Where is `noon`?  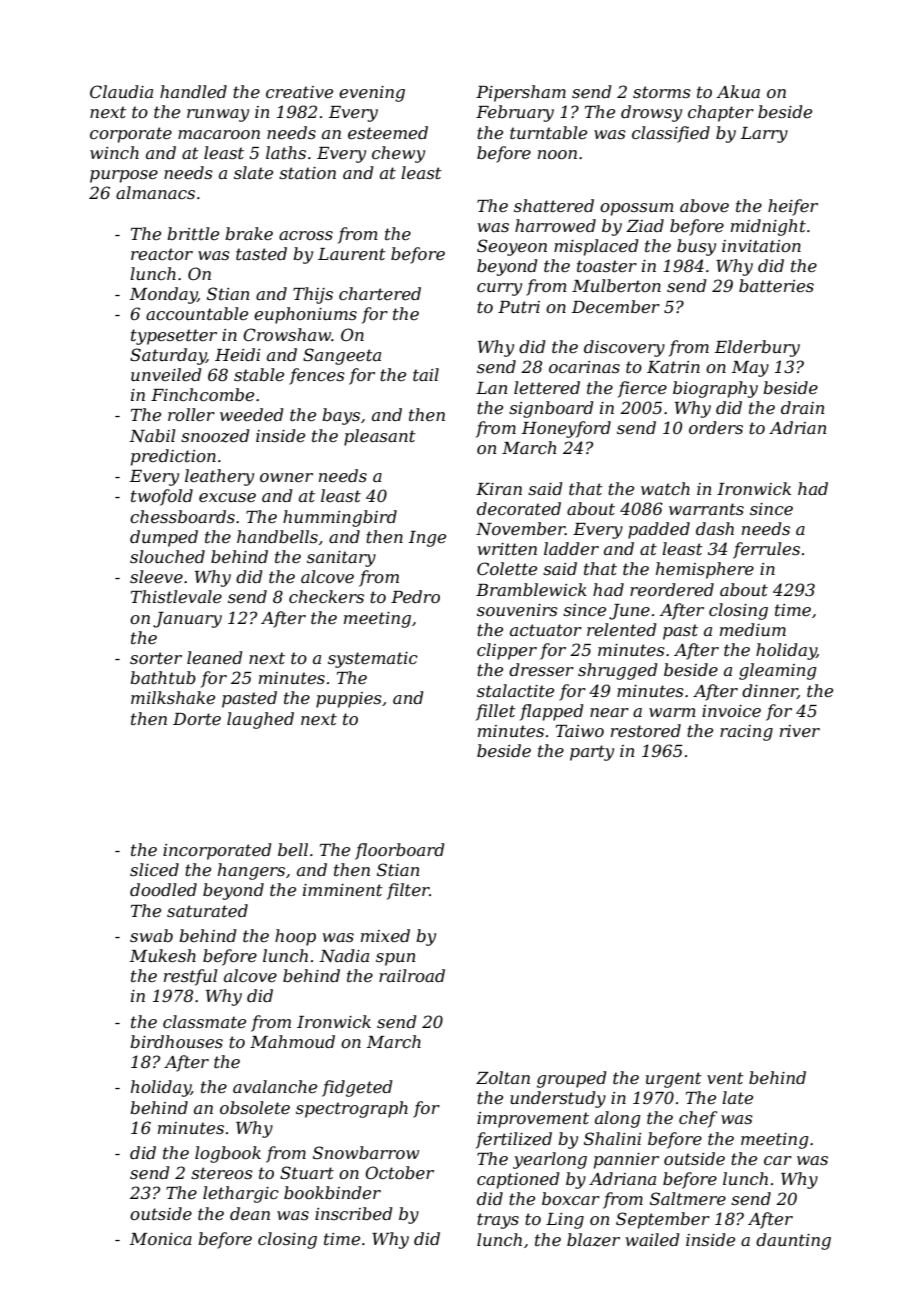
noon is located at coordinates (557, 154).
